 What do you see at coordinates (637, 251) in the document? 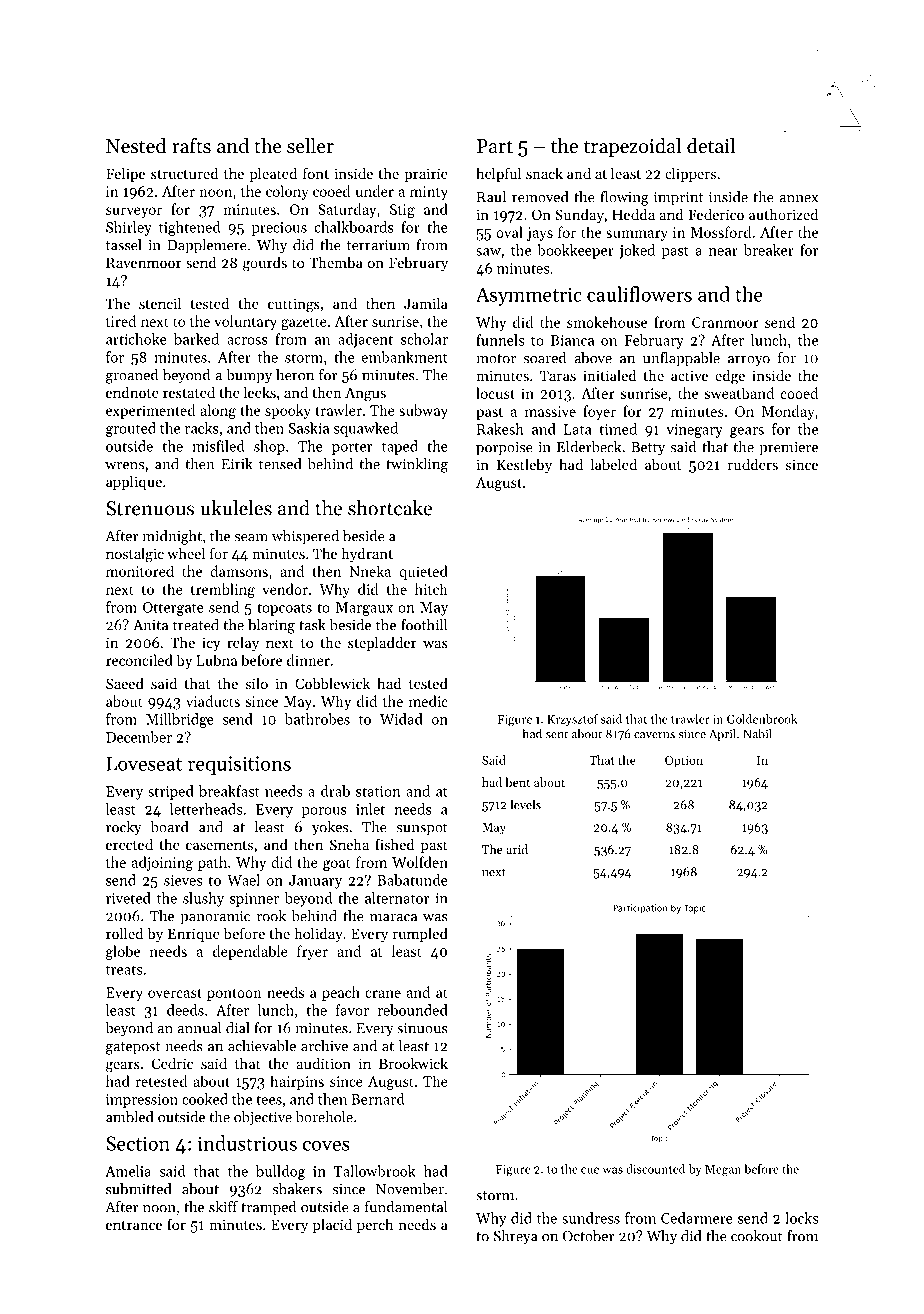
I see `joked` at bounding box center [637, 251].
